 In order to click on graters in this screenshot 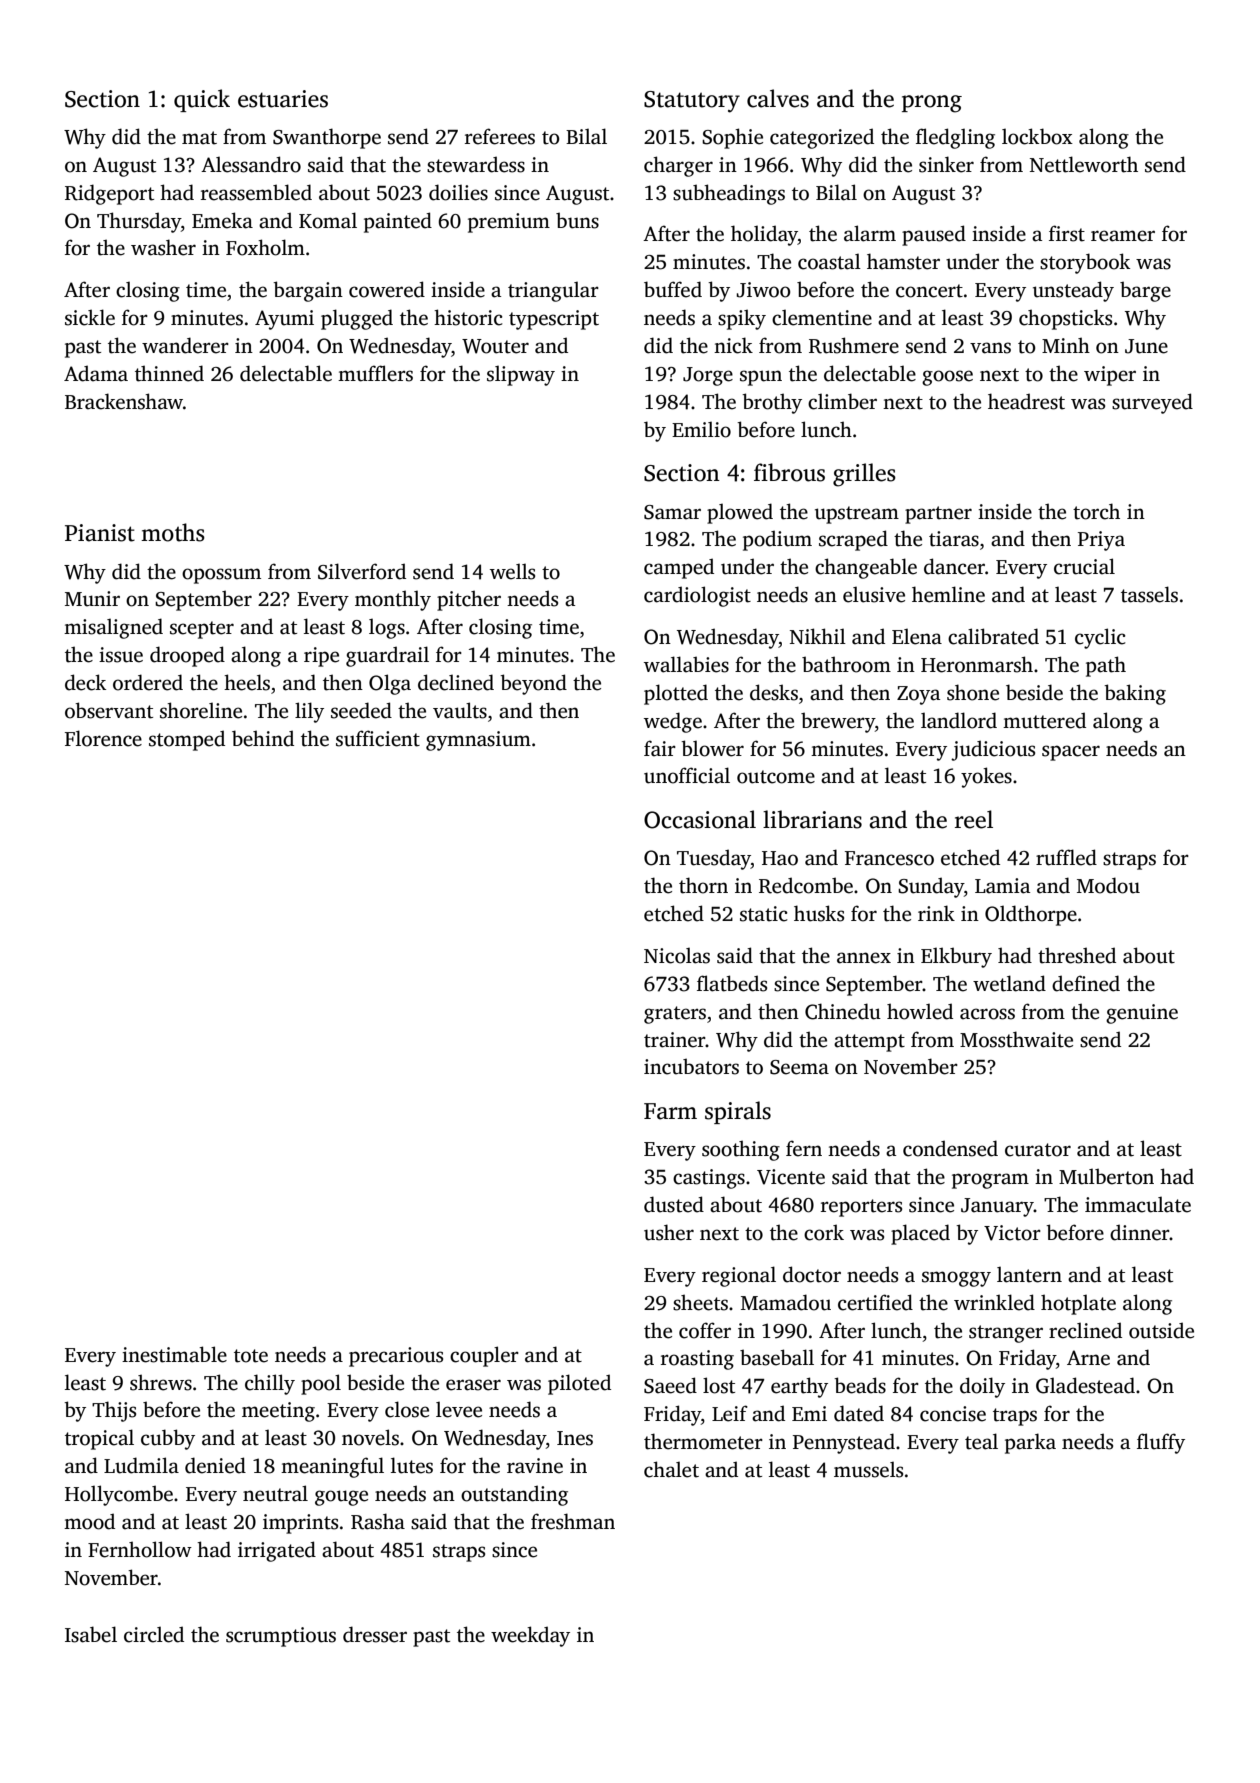, I will do `click(675, 1015)`.
